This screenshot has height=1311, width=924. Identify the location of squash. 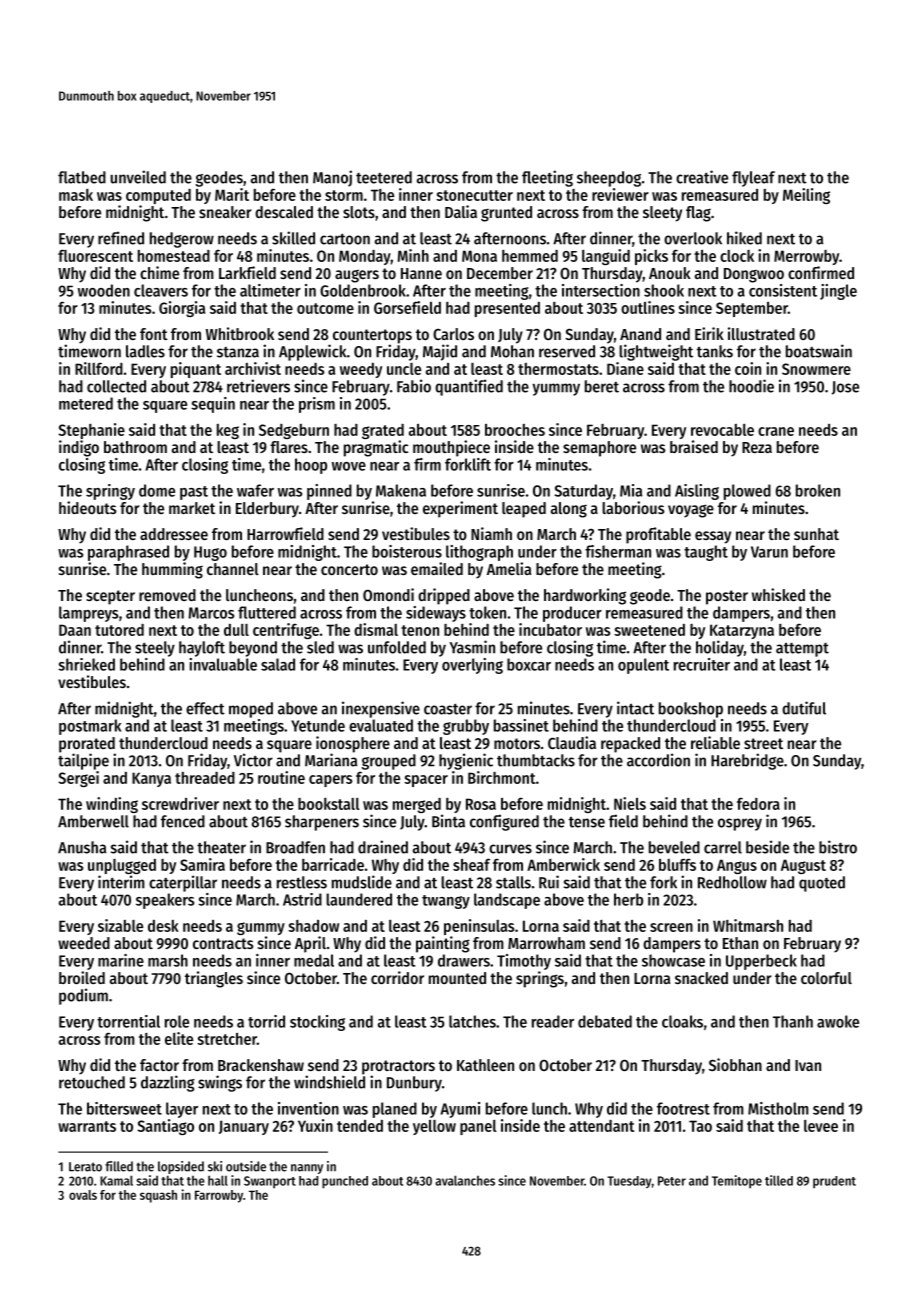
(158, 1196).
